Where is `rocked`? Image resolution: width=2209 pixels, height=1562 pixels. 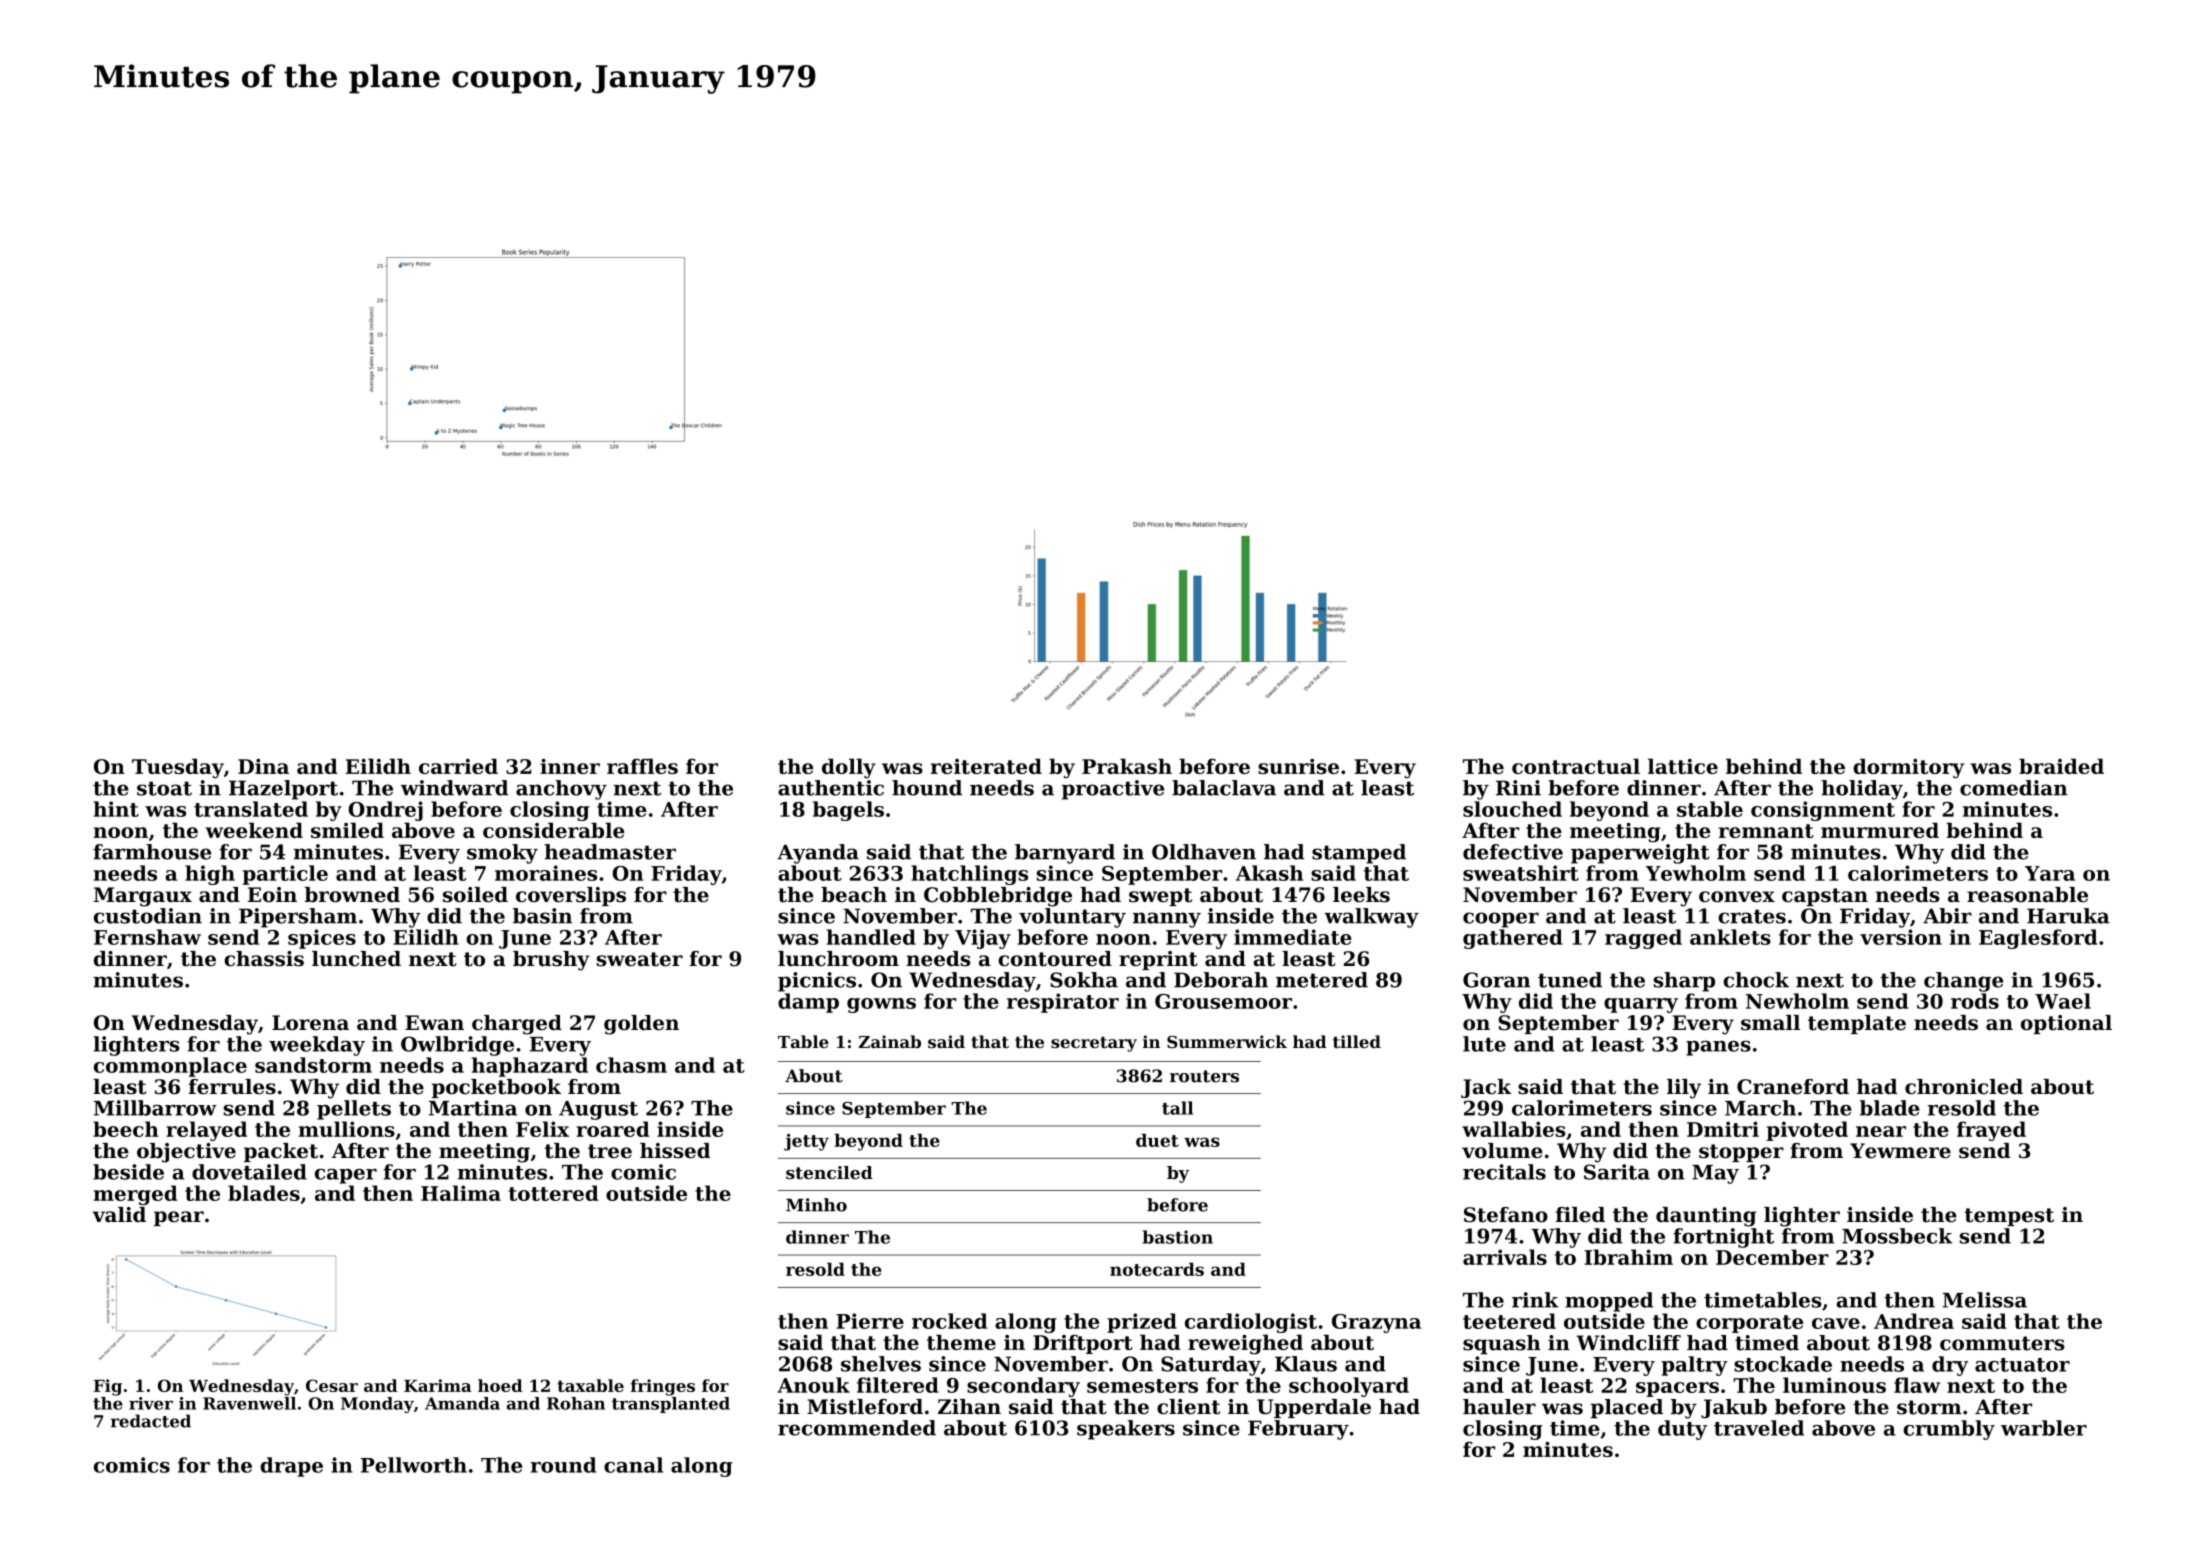
rocked is located at coordinates (949, 1321).
